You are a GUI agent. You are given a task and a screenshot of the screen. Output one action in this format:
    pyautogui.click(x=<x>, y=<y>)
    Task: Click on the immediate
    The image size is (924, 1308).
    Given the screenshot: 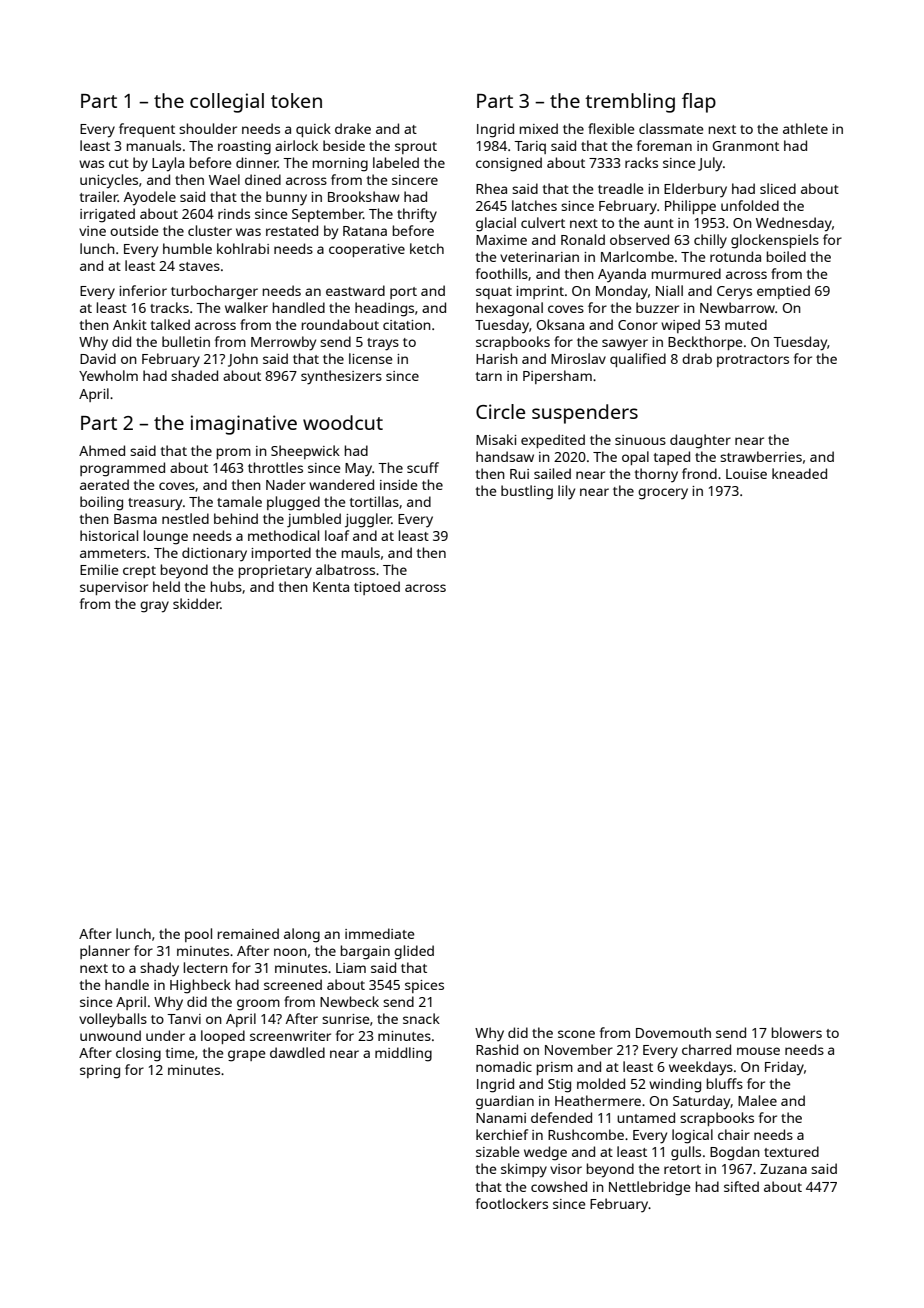 What is the action you would take?
    pyautogui.click(x=380, y=933)
